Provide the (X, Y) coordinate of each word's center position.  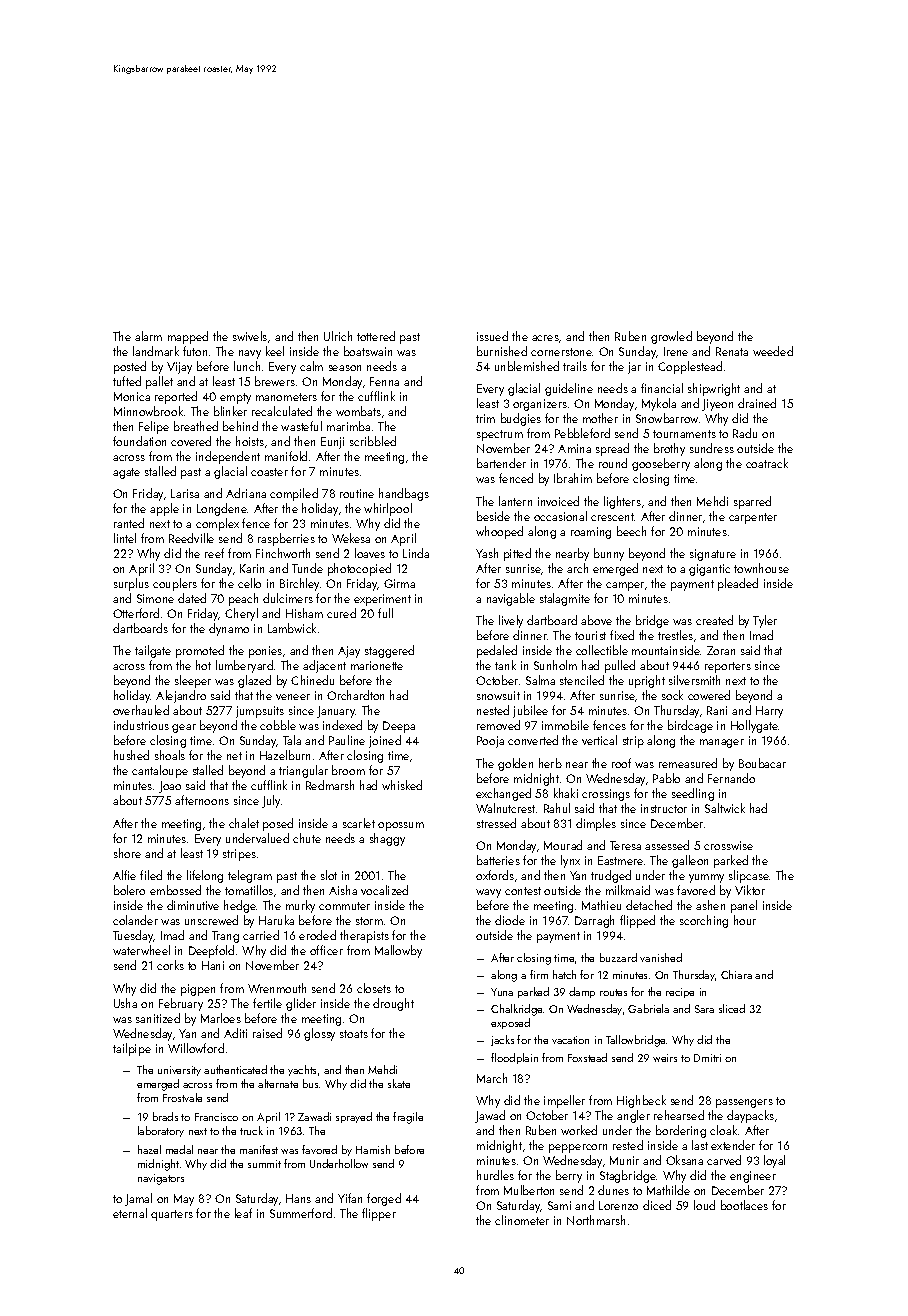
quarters (172, 1215)
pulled (620, 666)
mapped (188, 337)
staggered (389, 651)
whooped (499, 532)
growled (671, 337)
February (181, 1004)
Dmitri (707, 1058)
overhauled (141, 710)
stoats (354, 1034)
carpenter (753, 518)
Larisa (185, 493)
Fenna (384, 381)
